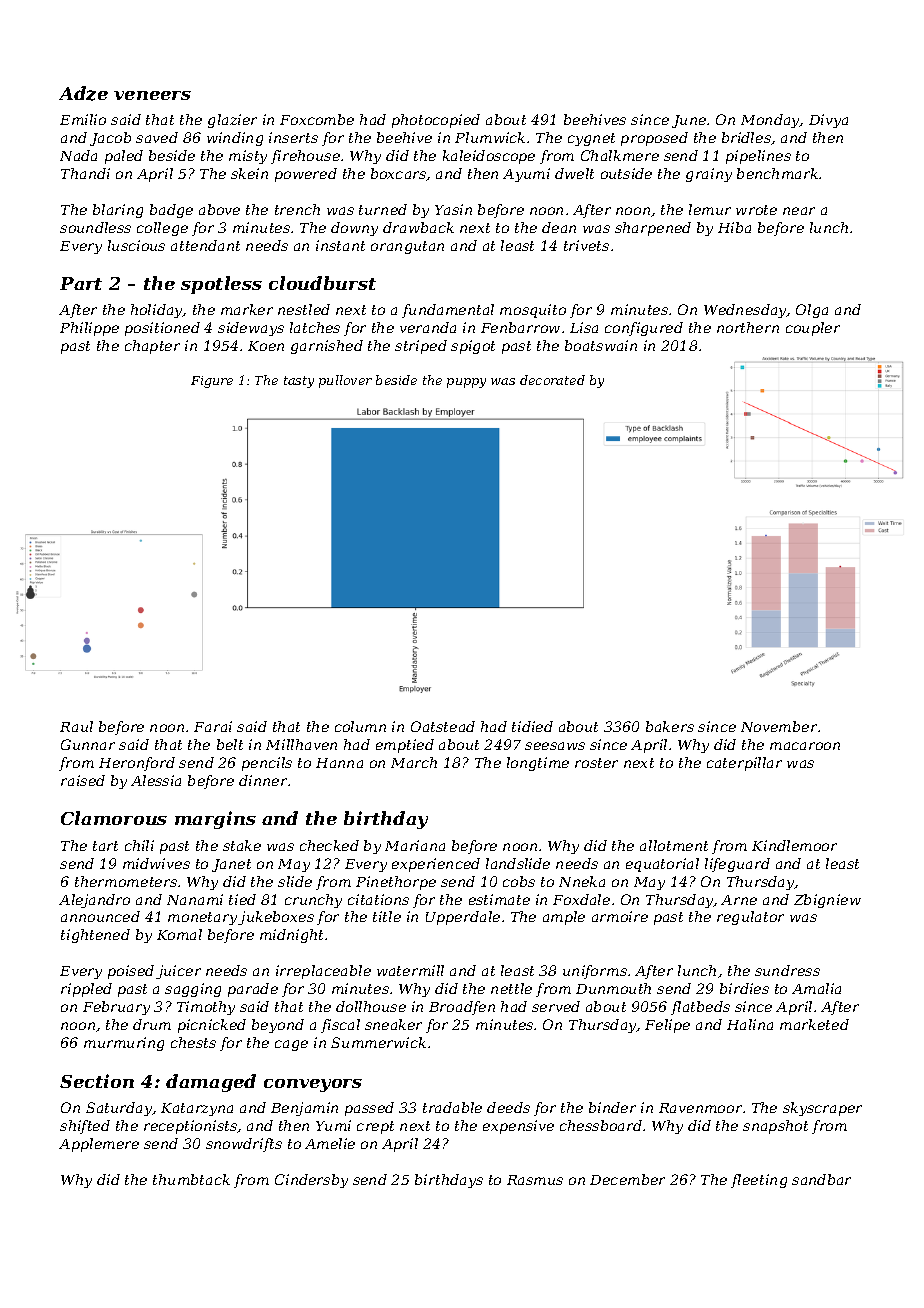  Describe the element at coordinates (670, 726) in the screenshot. I see `bakers` at that location.
